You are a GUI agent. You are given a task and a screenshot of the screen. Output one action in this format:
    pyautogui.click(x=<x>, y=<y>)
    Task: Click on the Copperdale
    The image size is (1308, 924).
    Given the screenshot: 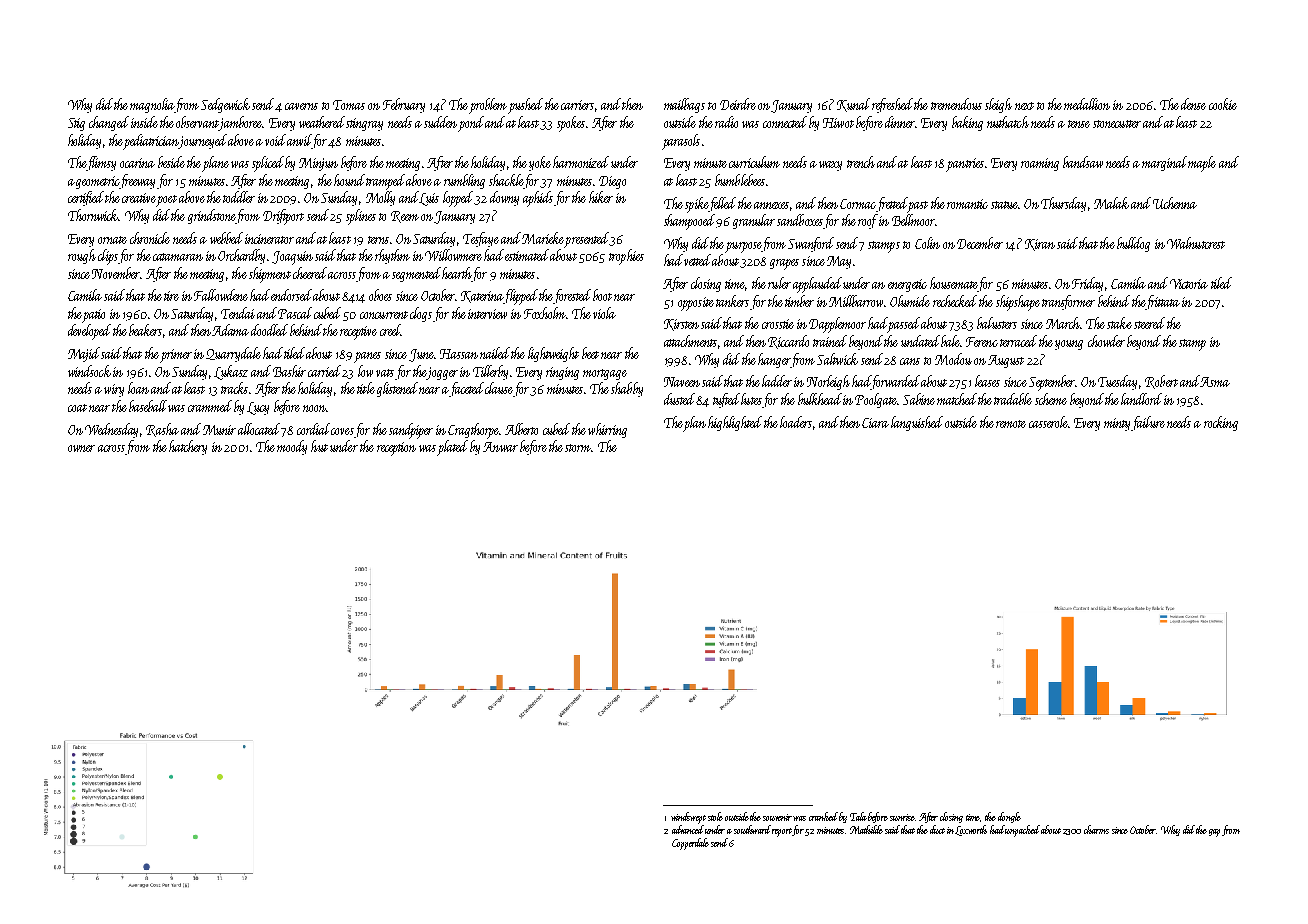 What is the action you would take?
    pyautogui.click(x=690, y=844)
